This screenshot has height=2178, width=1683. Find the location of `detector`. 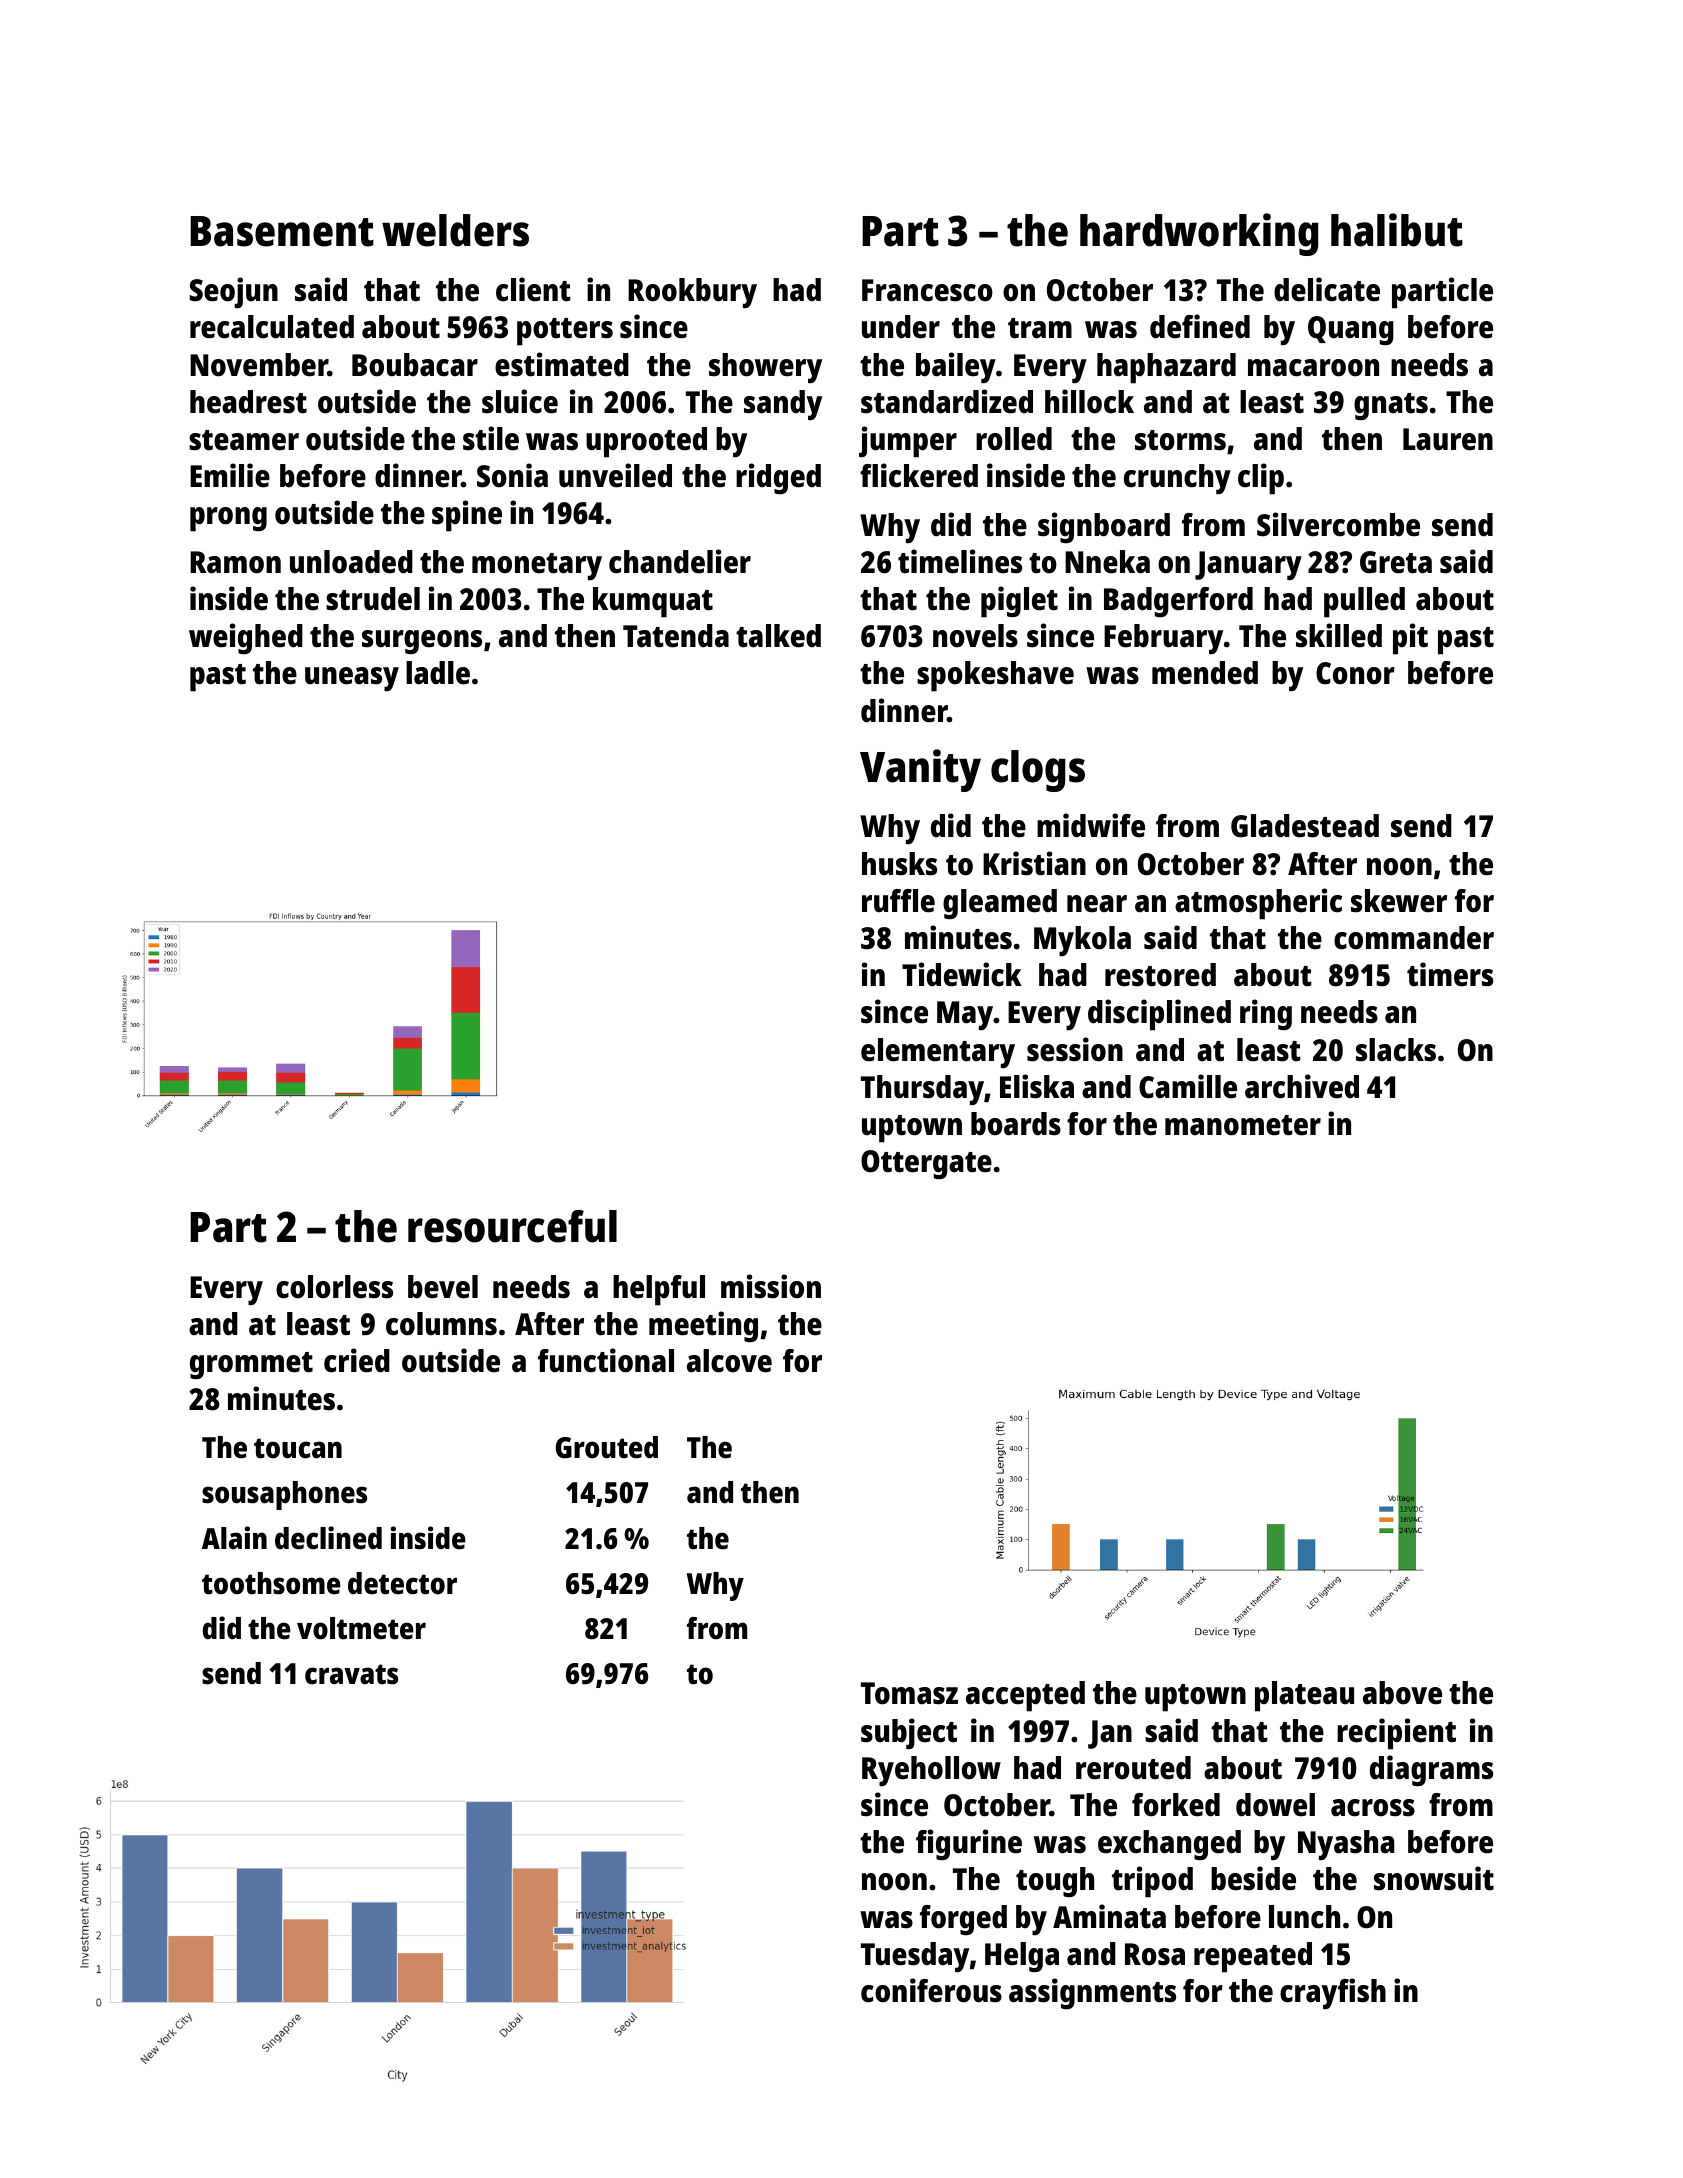

detector is located at coordinates (402, 1583).
